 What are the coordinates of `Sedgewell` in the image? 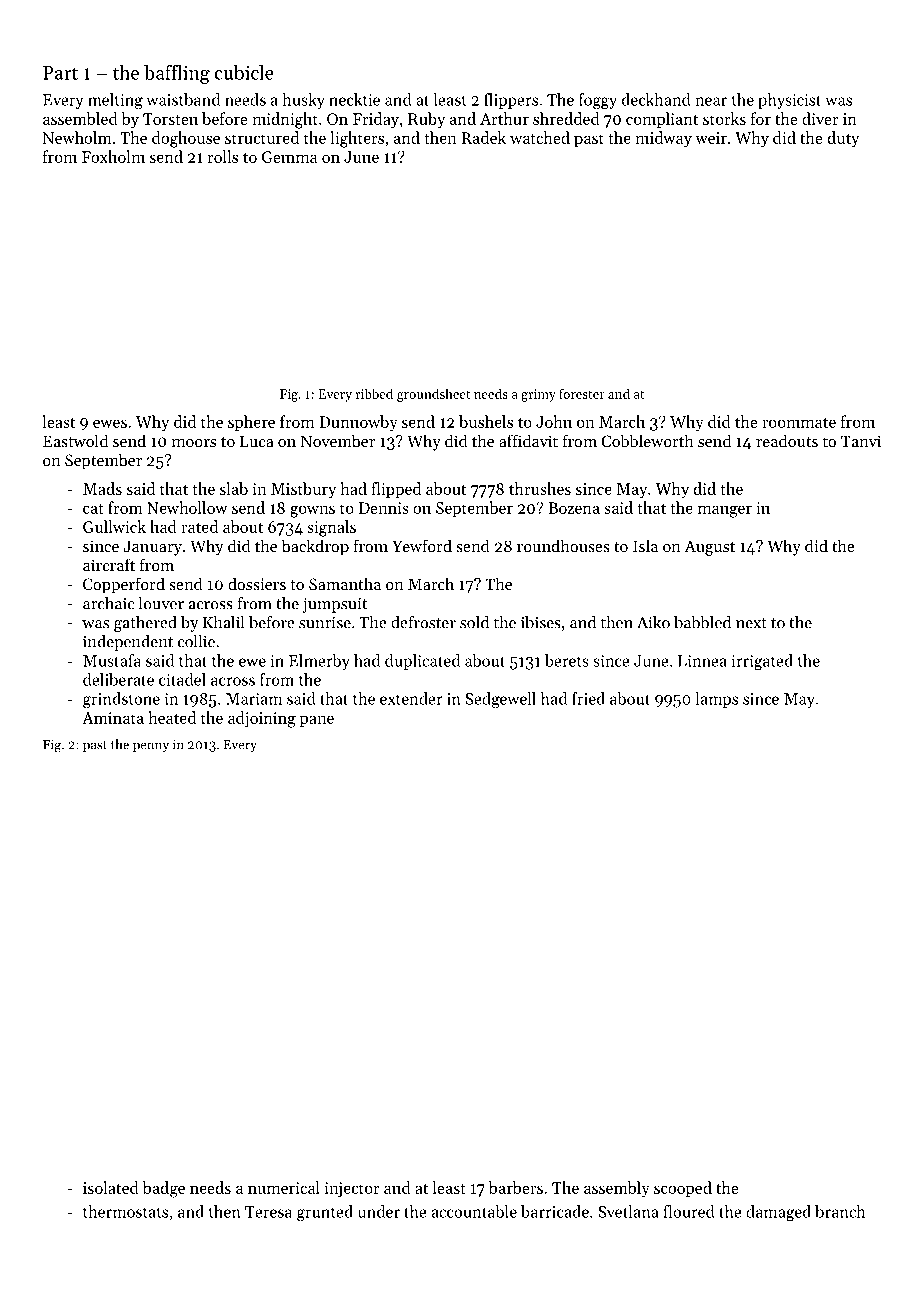 It's located at (500, 700).
